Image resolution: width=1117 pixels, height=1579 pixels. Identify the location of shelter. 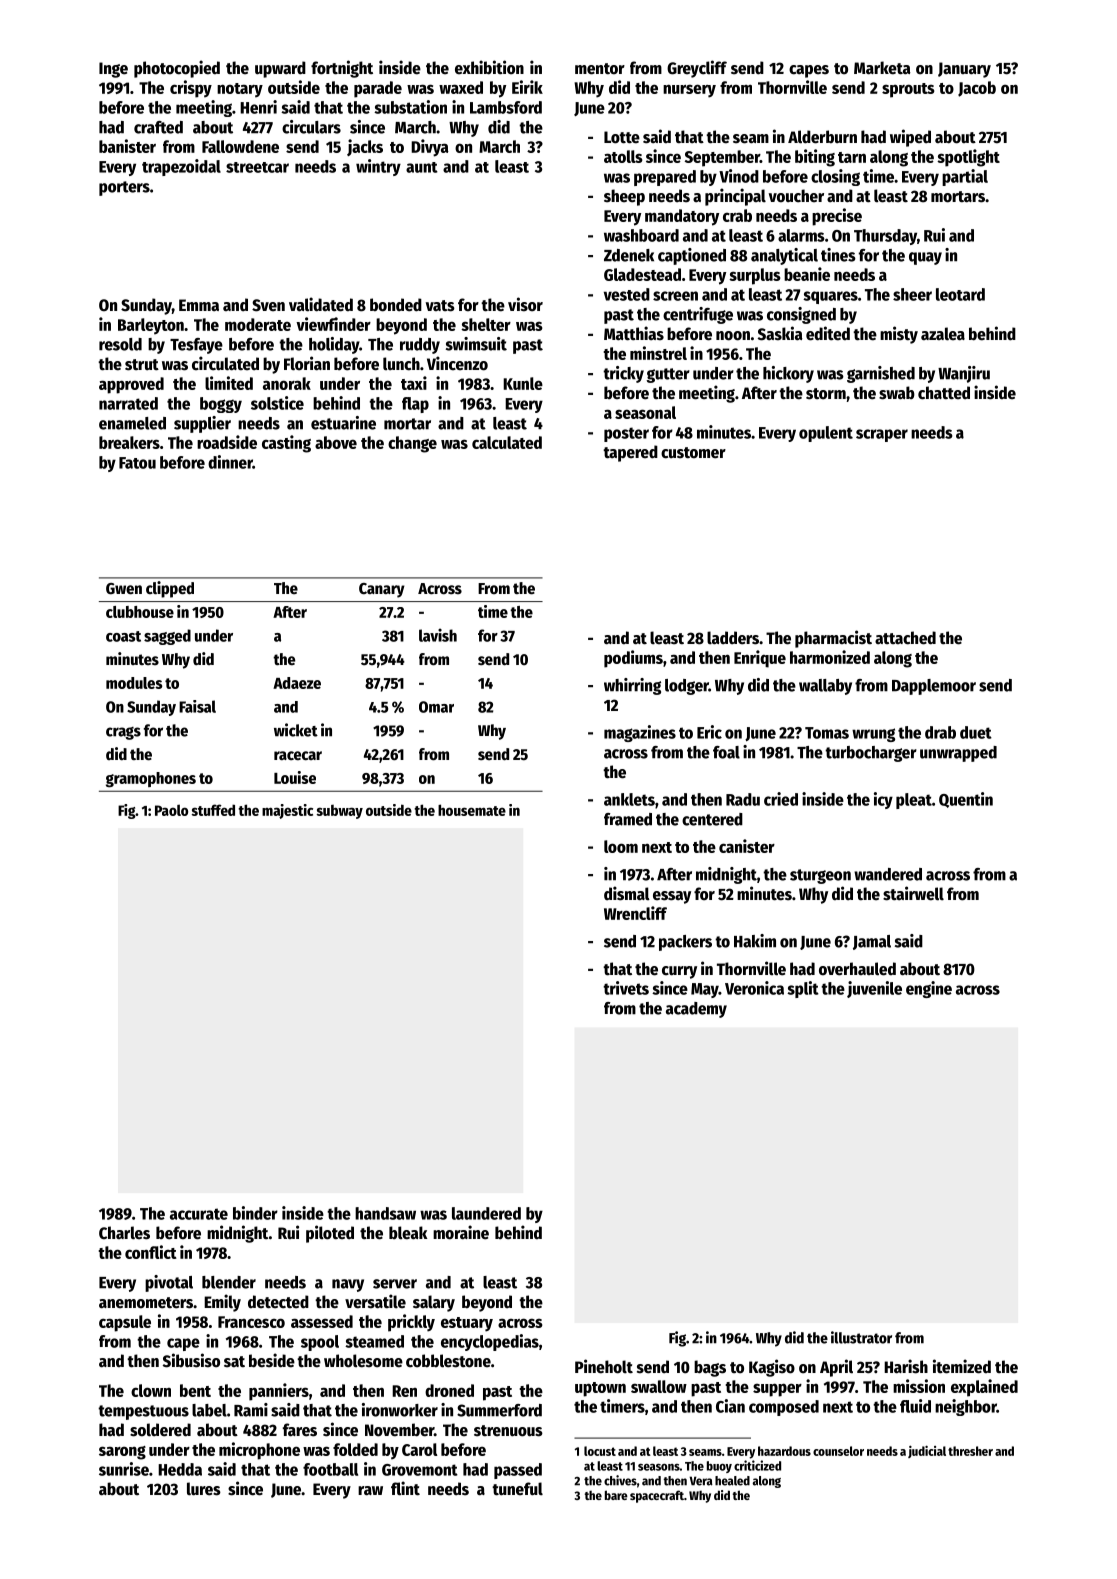
(486, 324).
